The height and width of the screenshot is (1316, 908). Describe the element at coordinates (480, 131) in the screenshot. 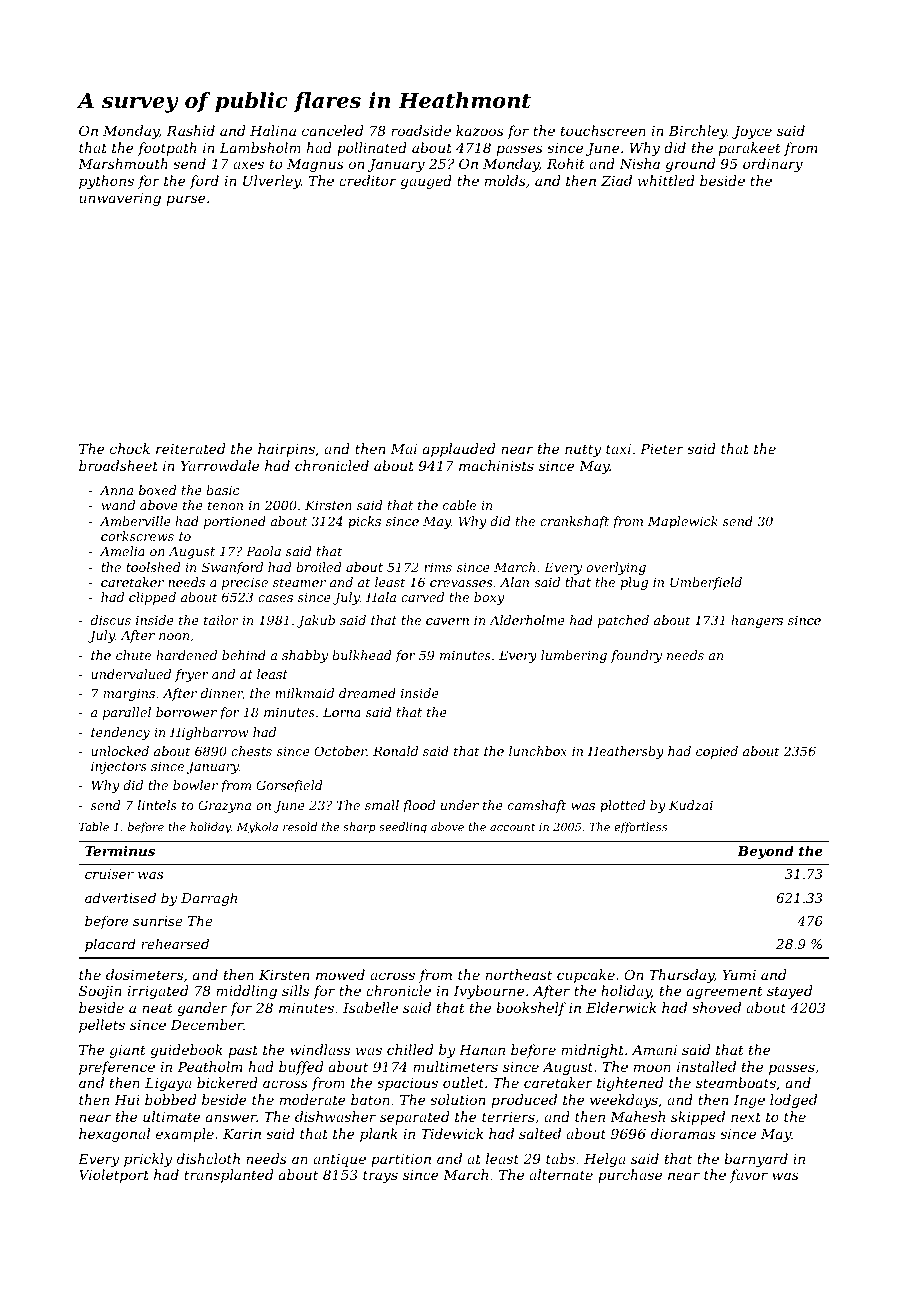

I see `kazoos` at that location.
